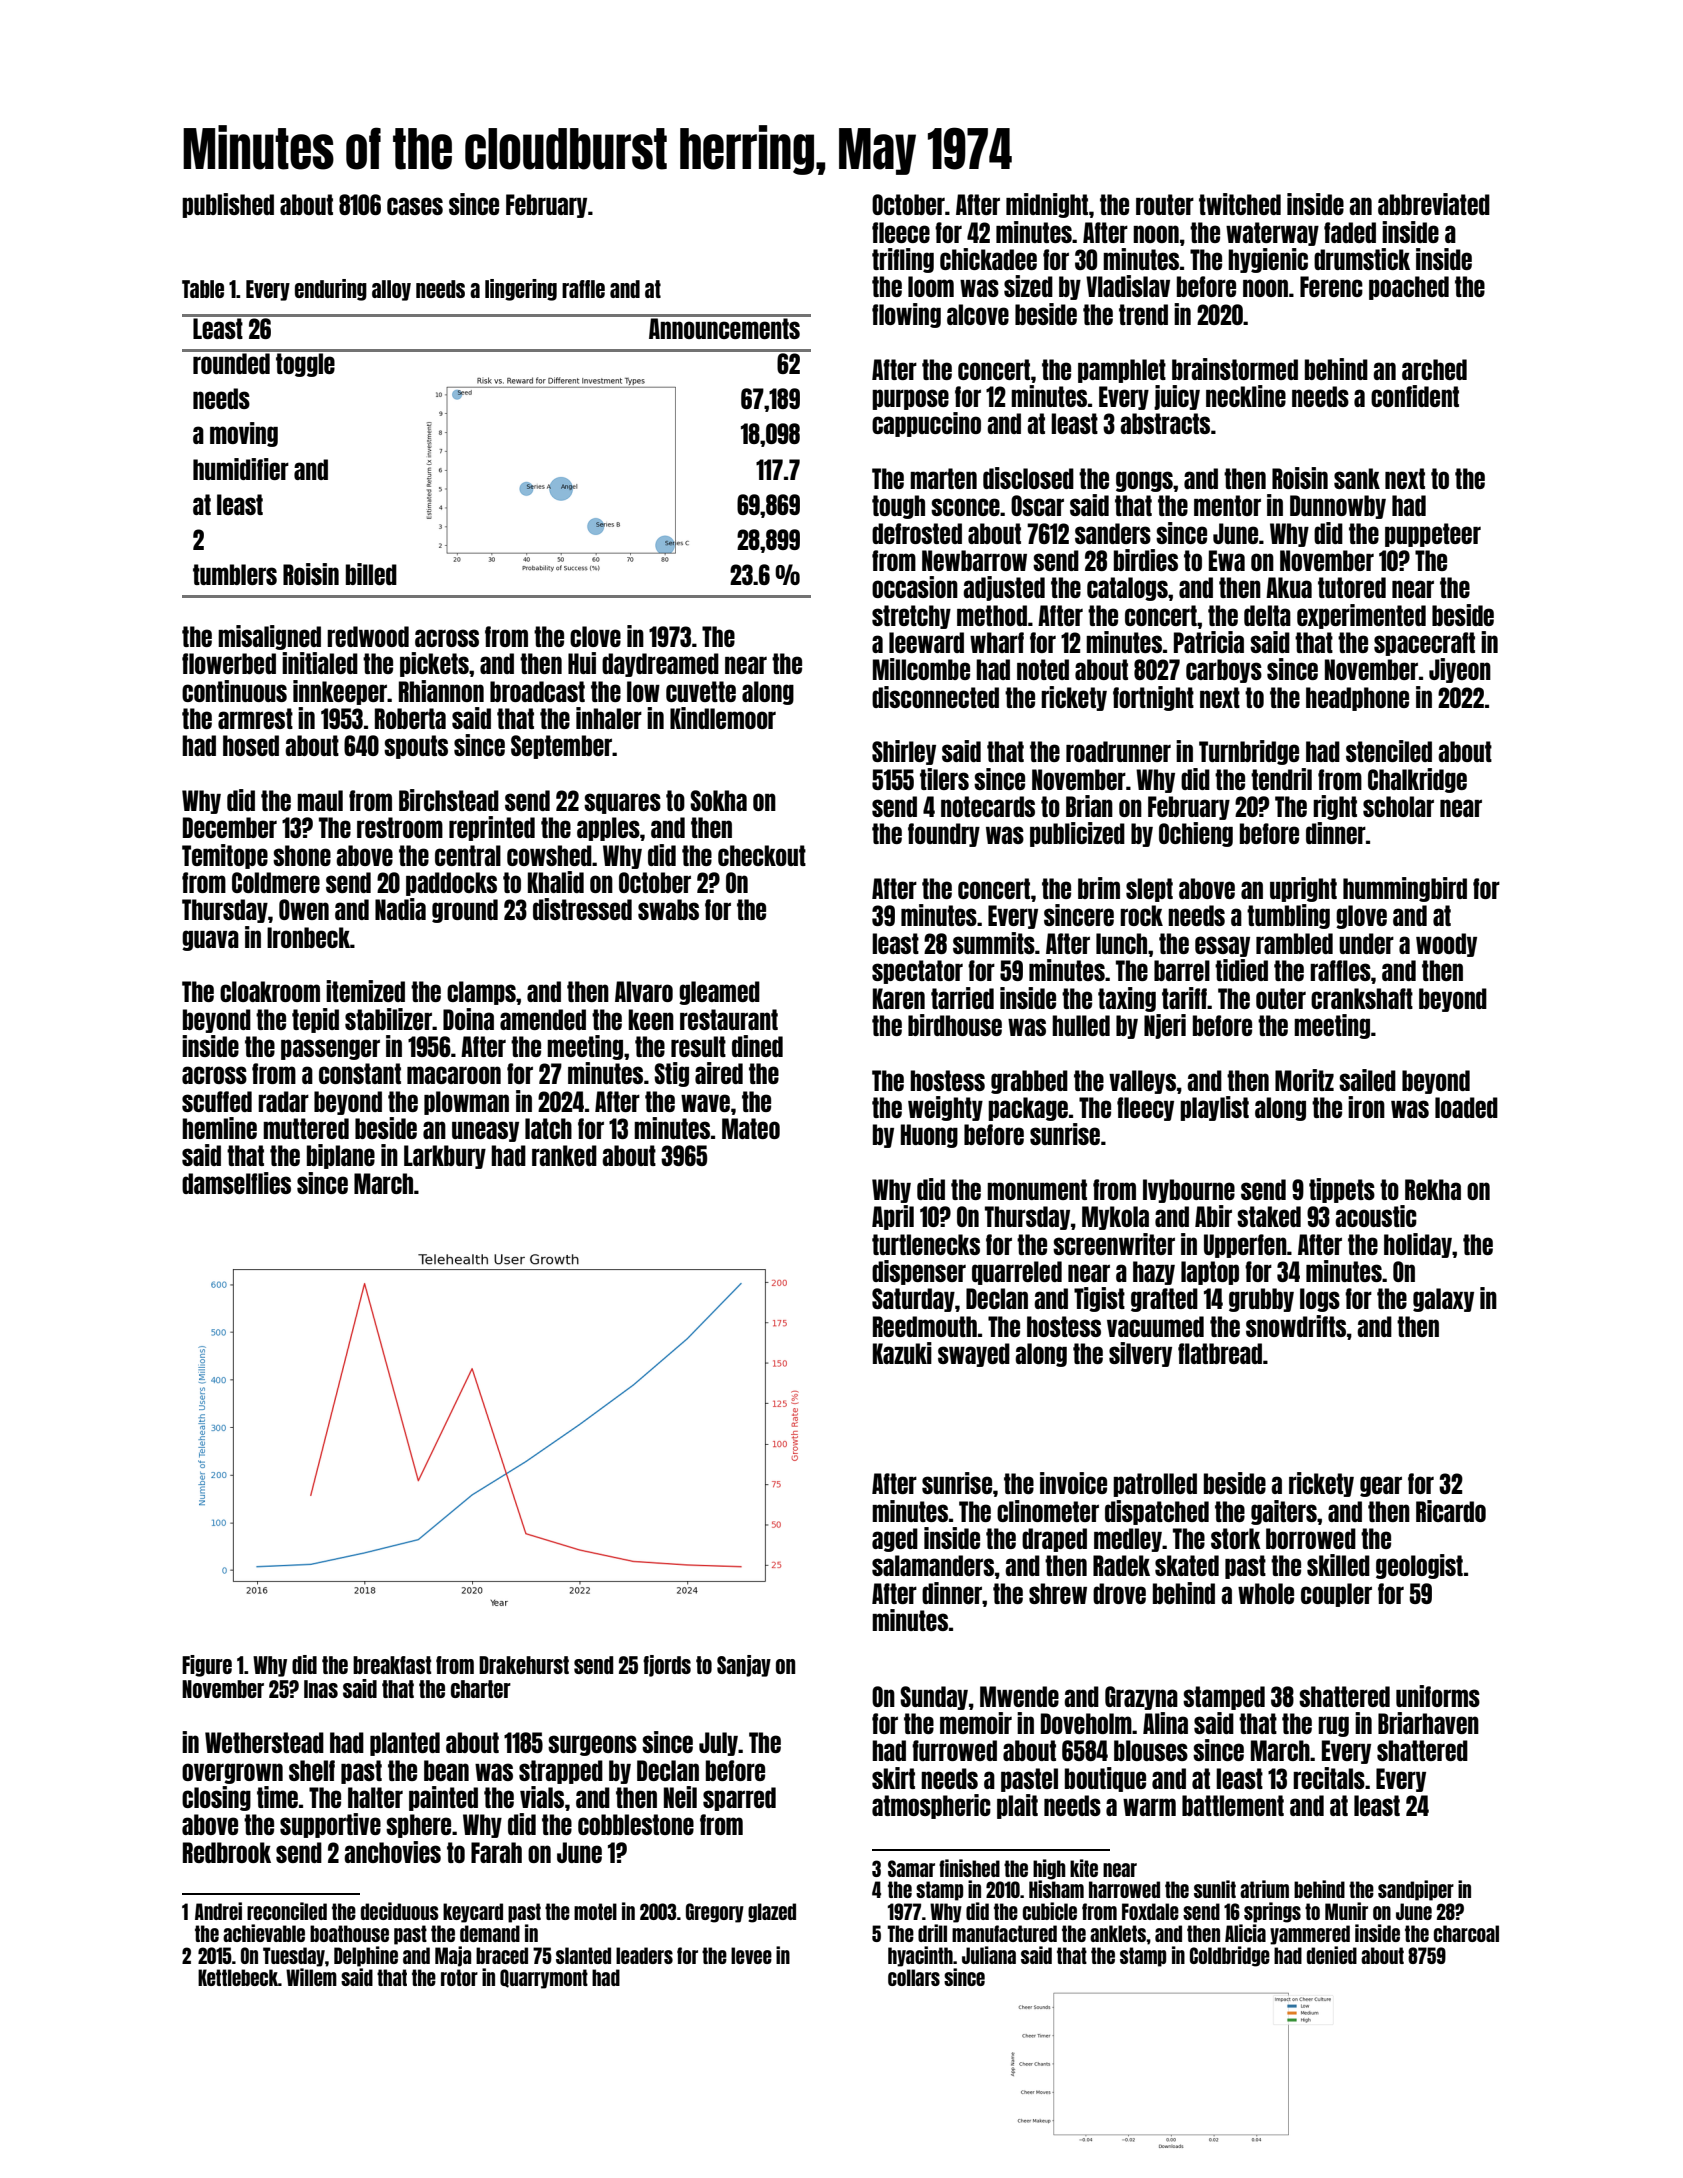  I want to click on cappuccino, so click(926, 424).
